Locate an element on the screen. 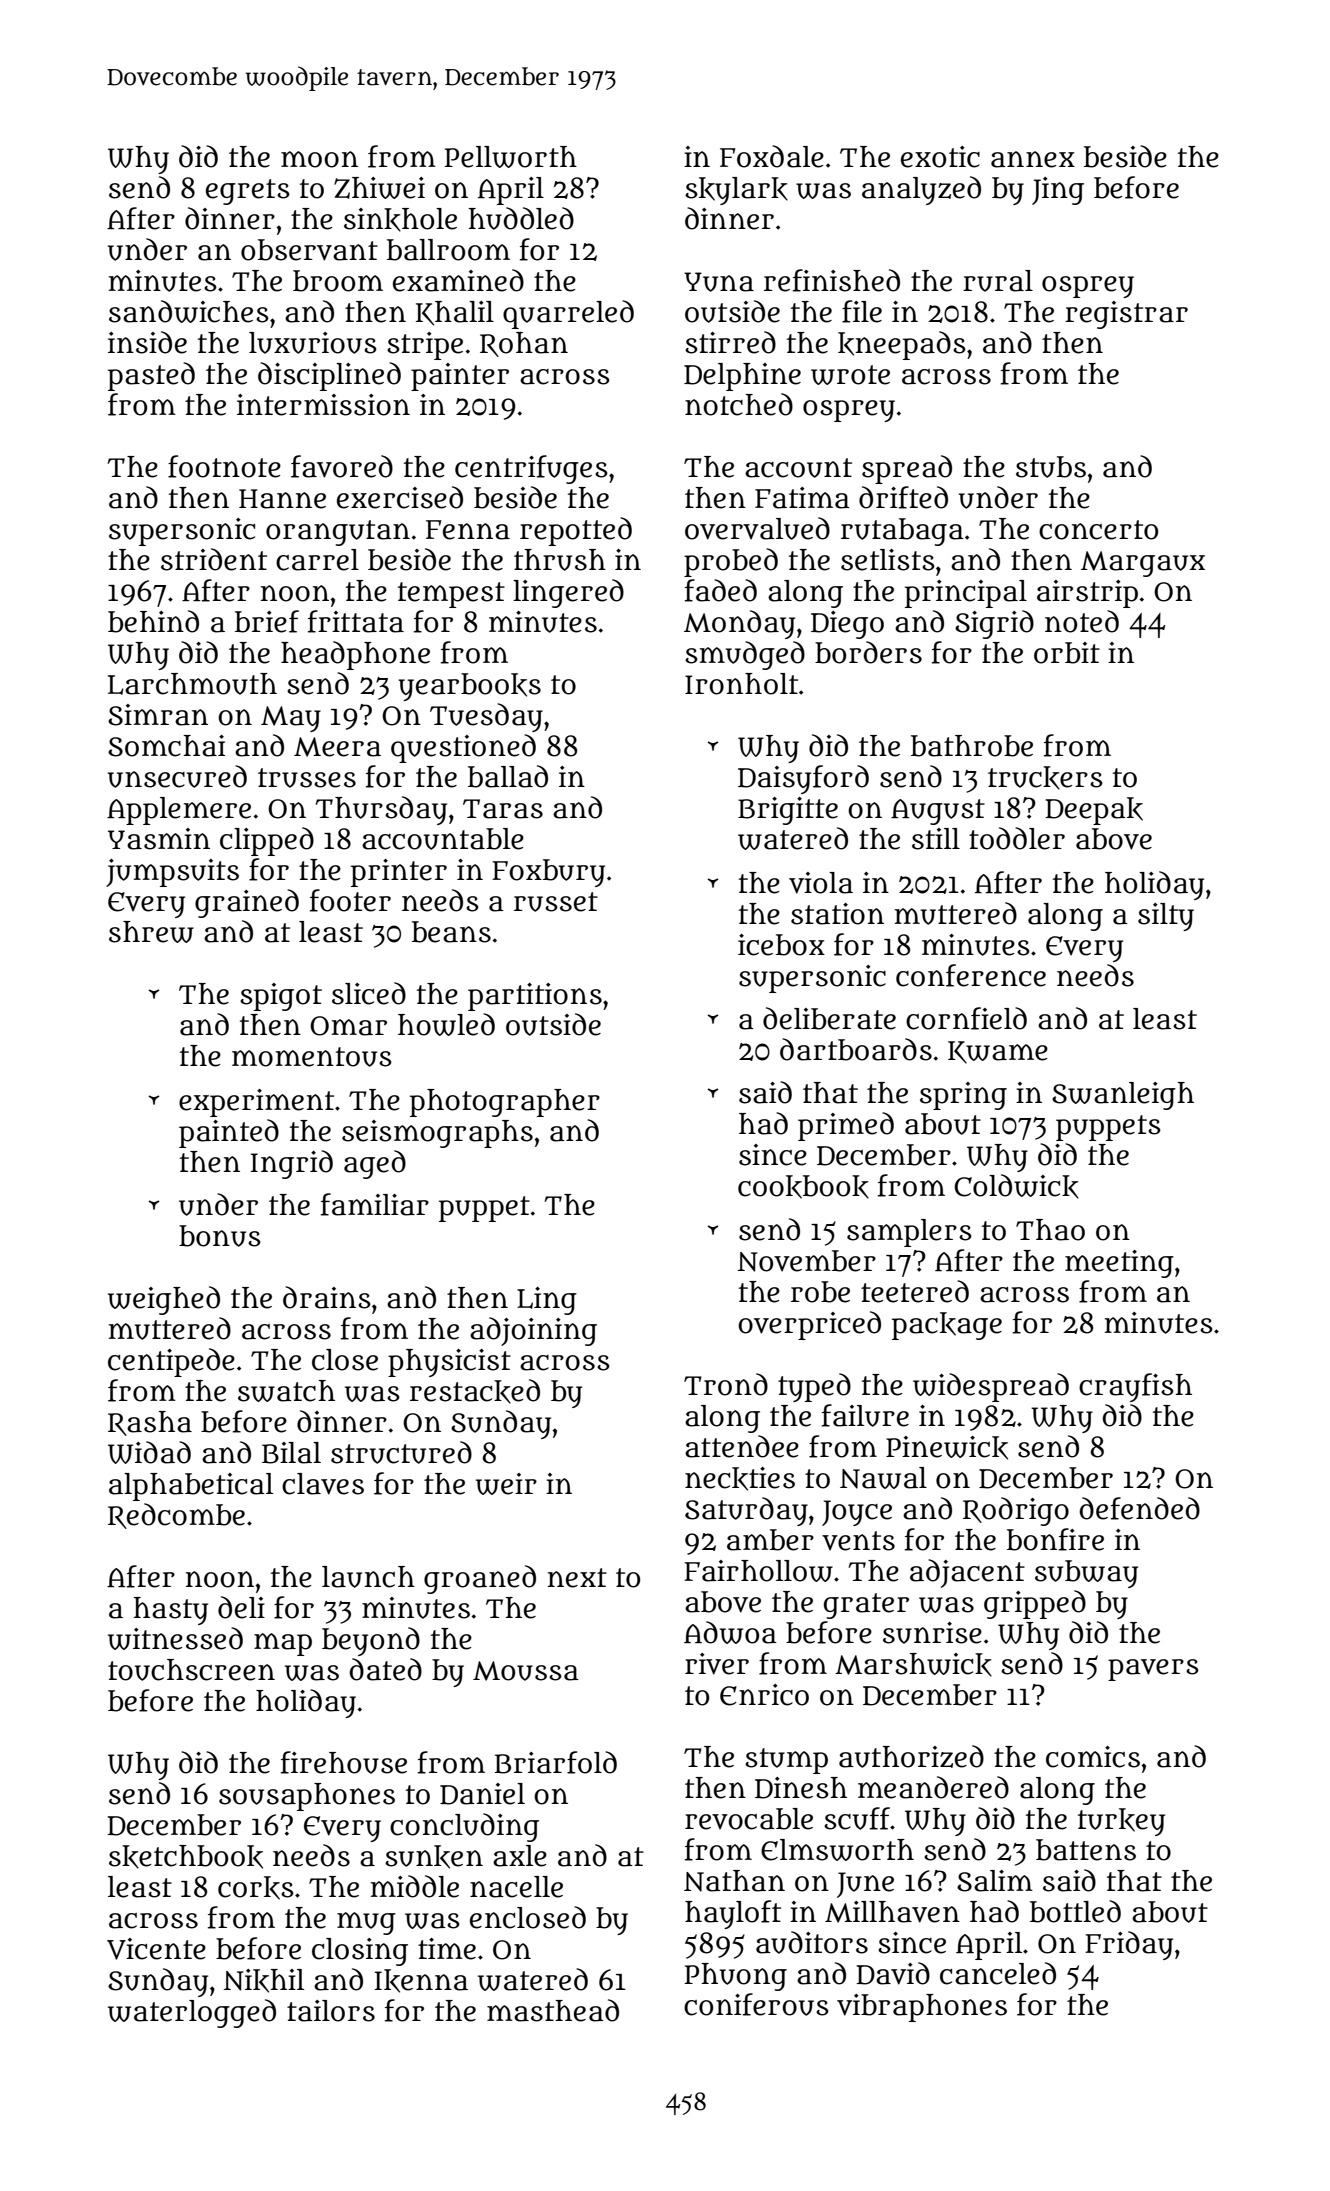 This screenshot has width=1330, height=2191. truckers is located at coordinates (1045, 778).
